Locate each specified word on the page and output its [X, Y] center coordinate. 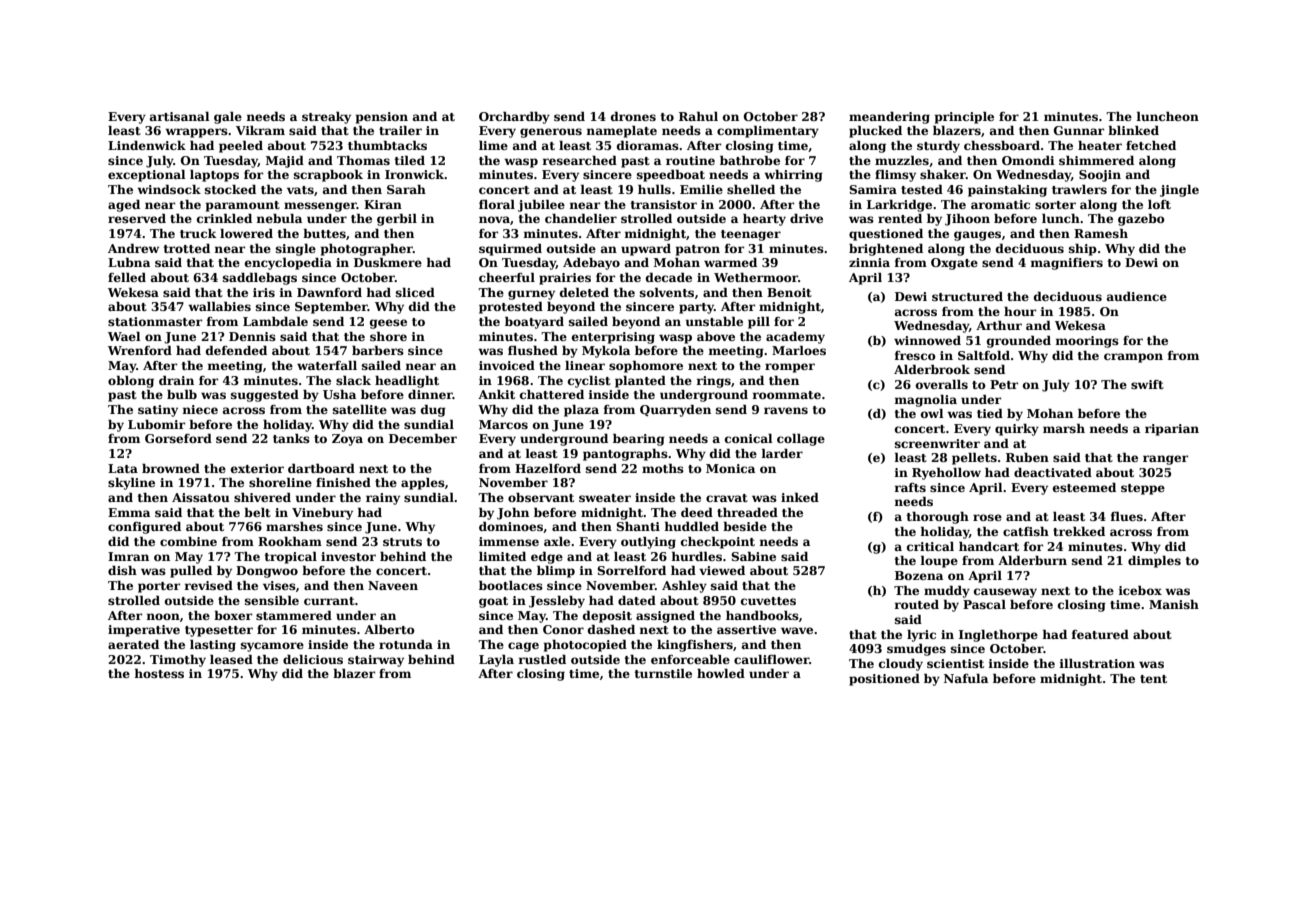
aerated [133, 644]
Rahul [698, 116]
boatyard [534, 323]
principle [964, 118]
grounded [1019, 342]
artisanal [180, 116]
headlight [407, 382]
